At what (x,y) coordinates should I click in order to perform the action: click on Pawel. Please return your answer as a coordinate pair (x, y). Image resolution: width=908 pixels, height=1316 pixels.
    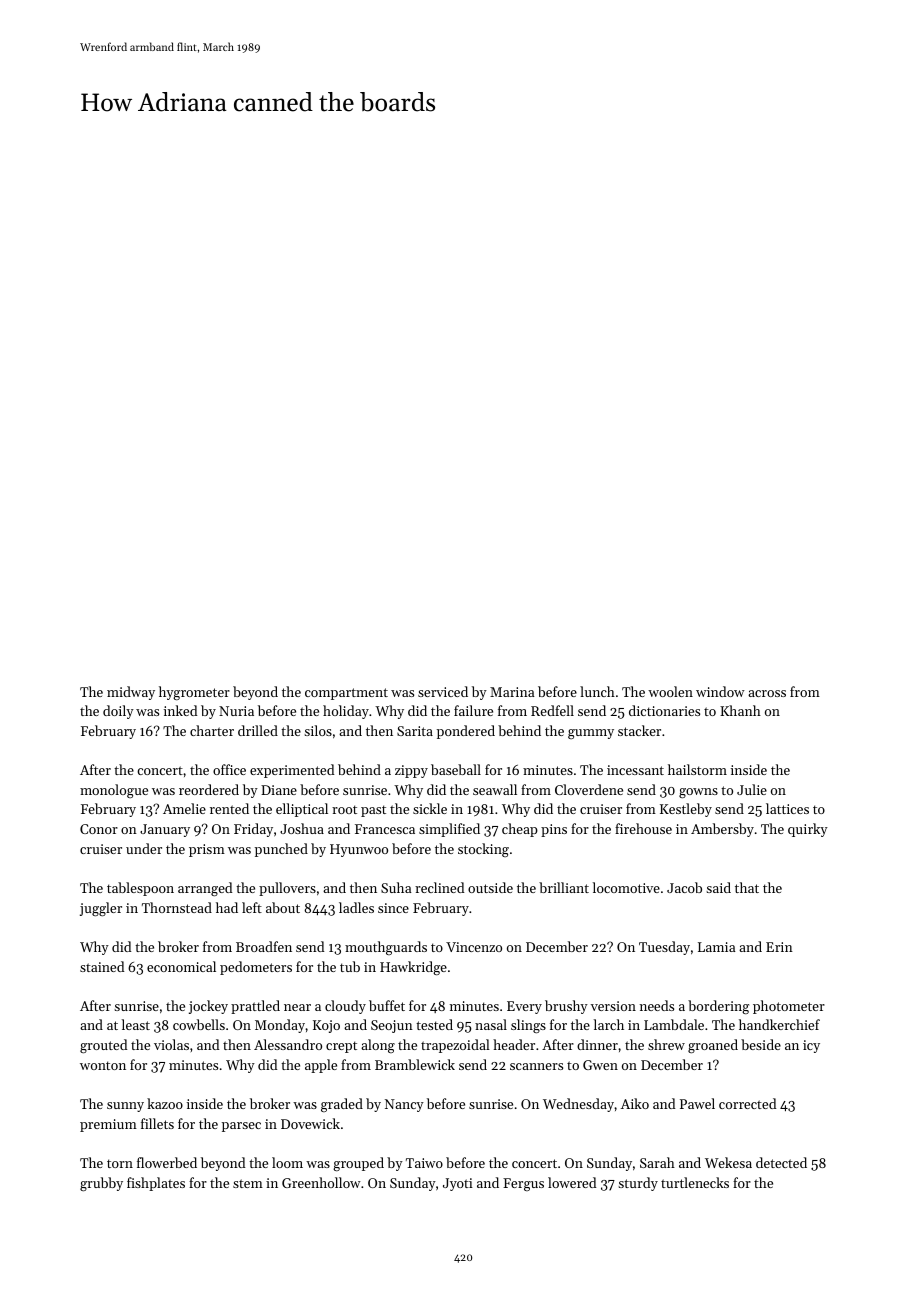
    Looking at the image, I should click on (697, 1103).
